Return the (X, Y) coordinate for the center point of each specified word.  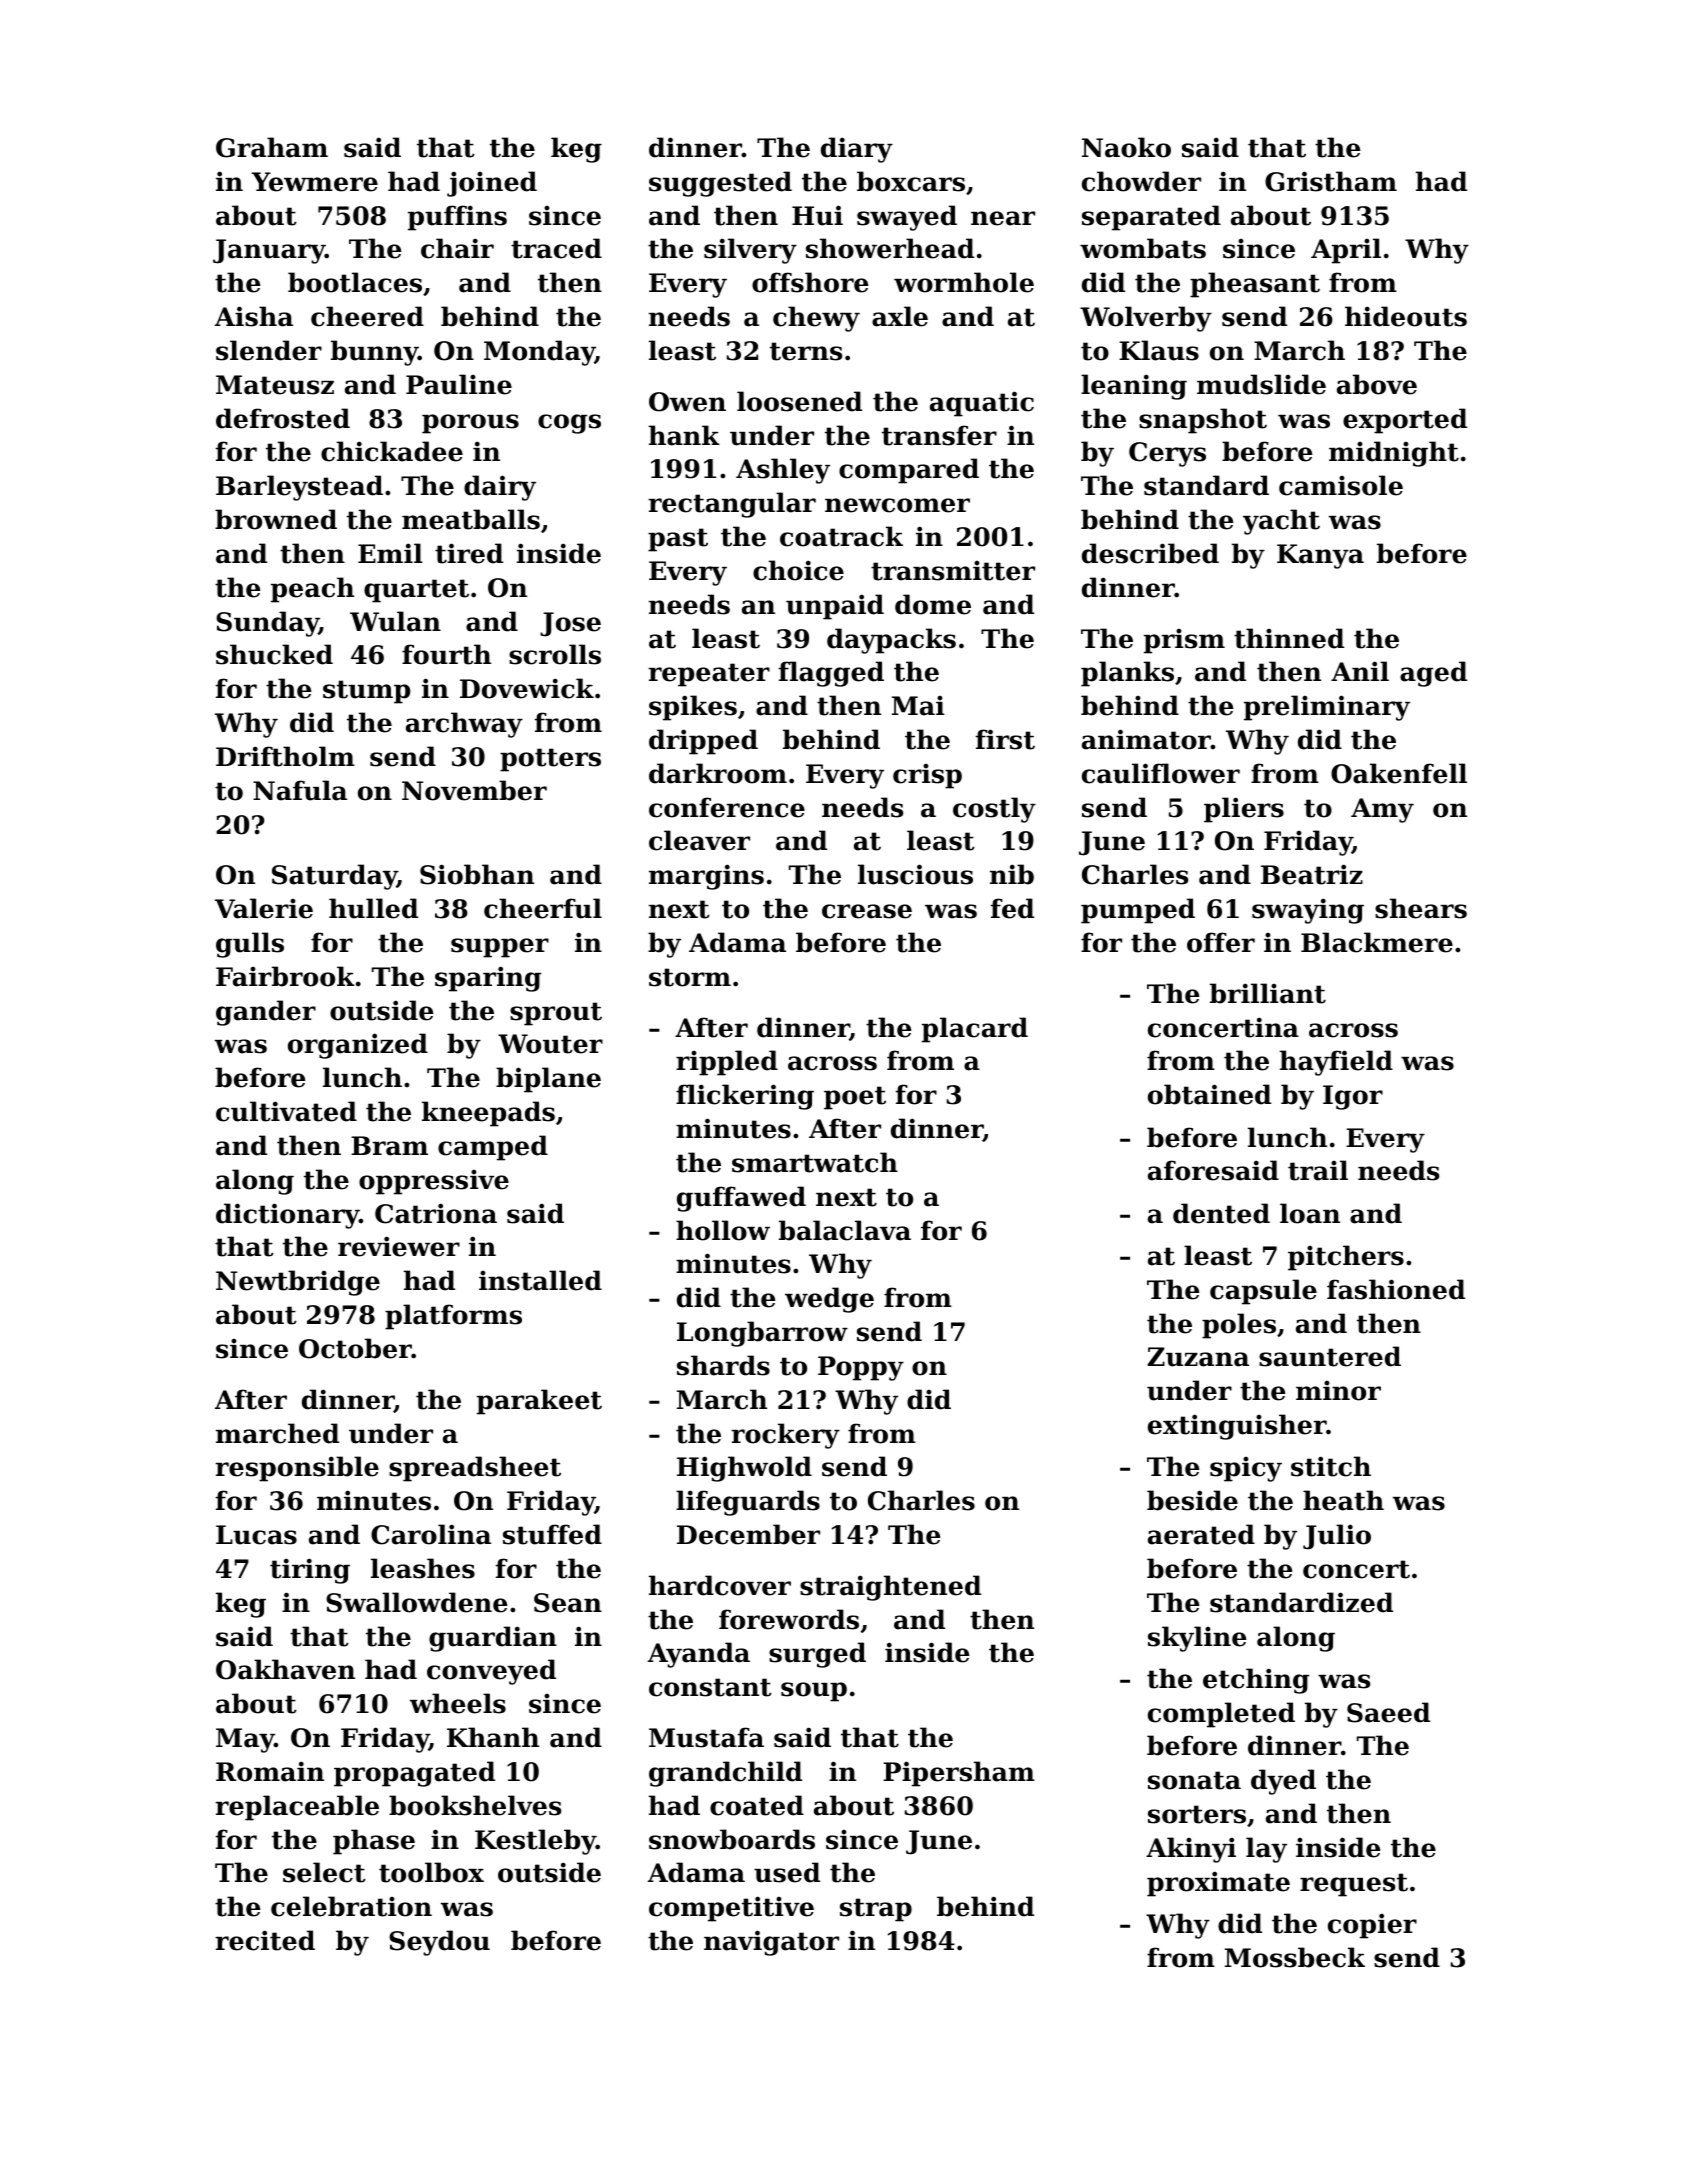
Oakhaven (285, 1669)
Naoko (1126, 147)
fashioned (1396, 1289)
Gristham (1331, 181)
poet (855, 1098)
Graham (272, 147)
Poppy (861, 1368)
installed (540, 1280)
